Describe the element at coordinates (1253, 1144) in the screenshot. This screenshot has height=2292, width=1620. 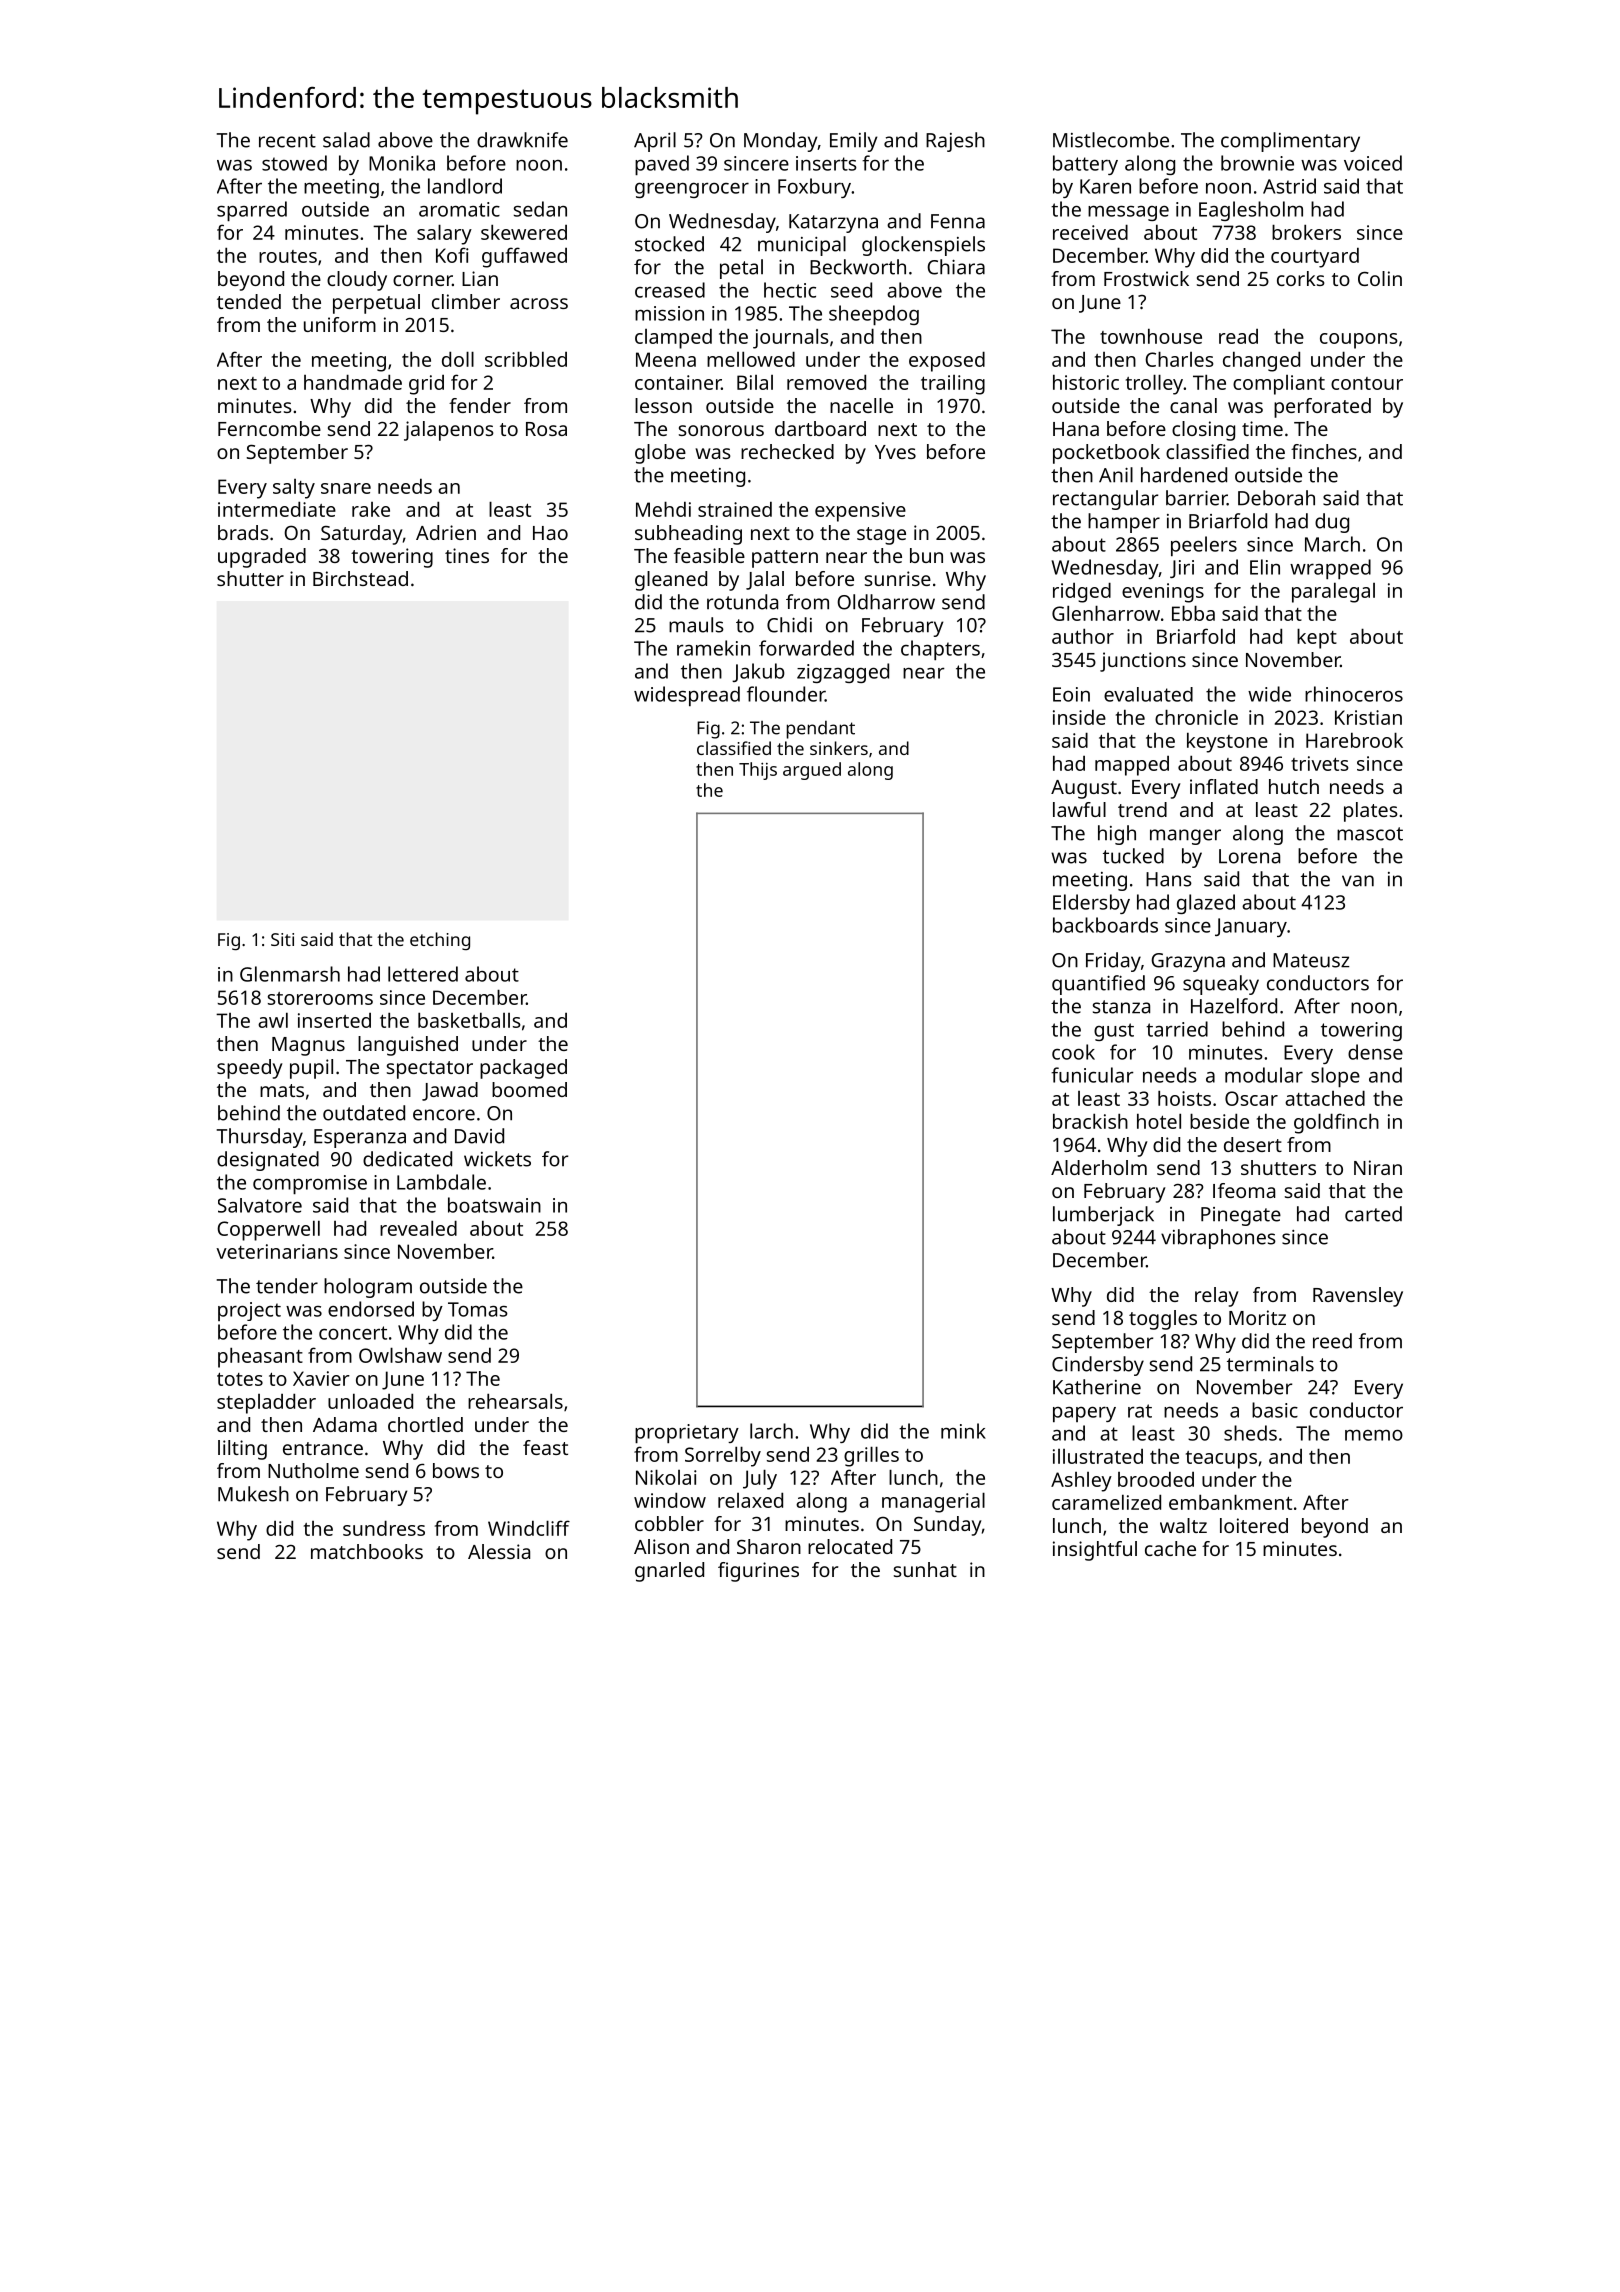
I see `desert` at that location.
